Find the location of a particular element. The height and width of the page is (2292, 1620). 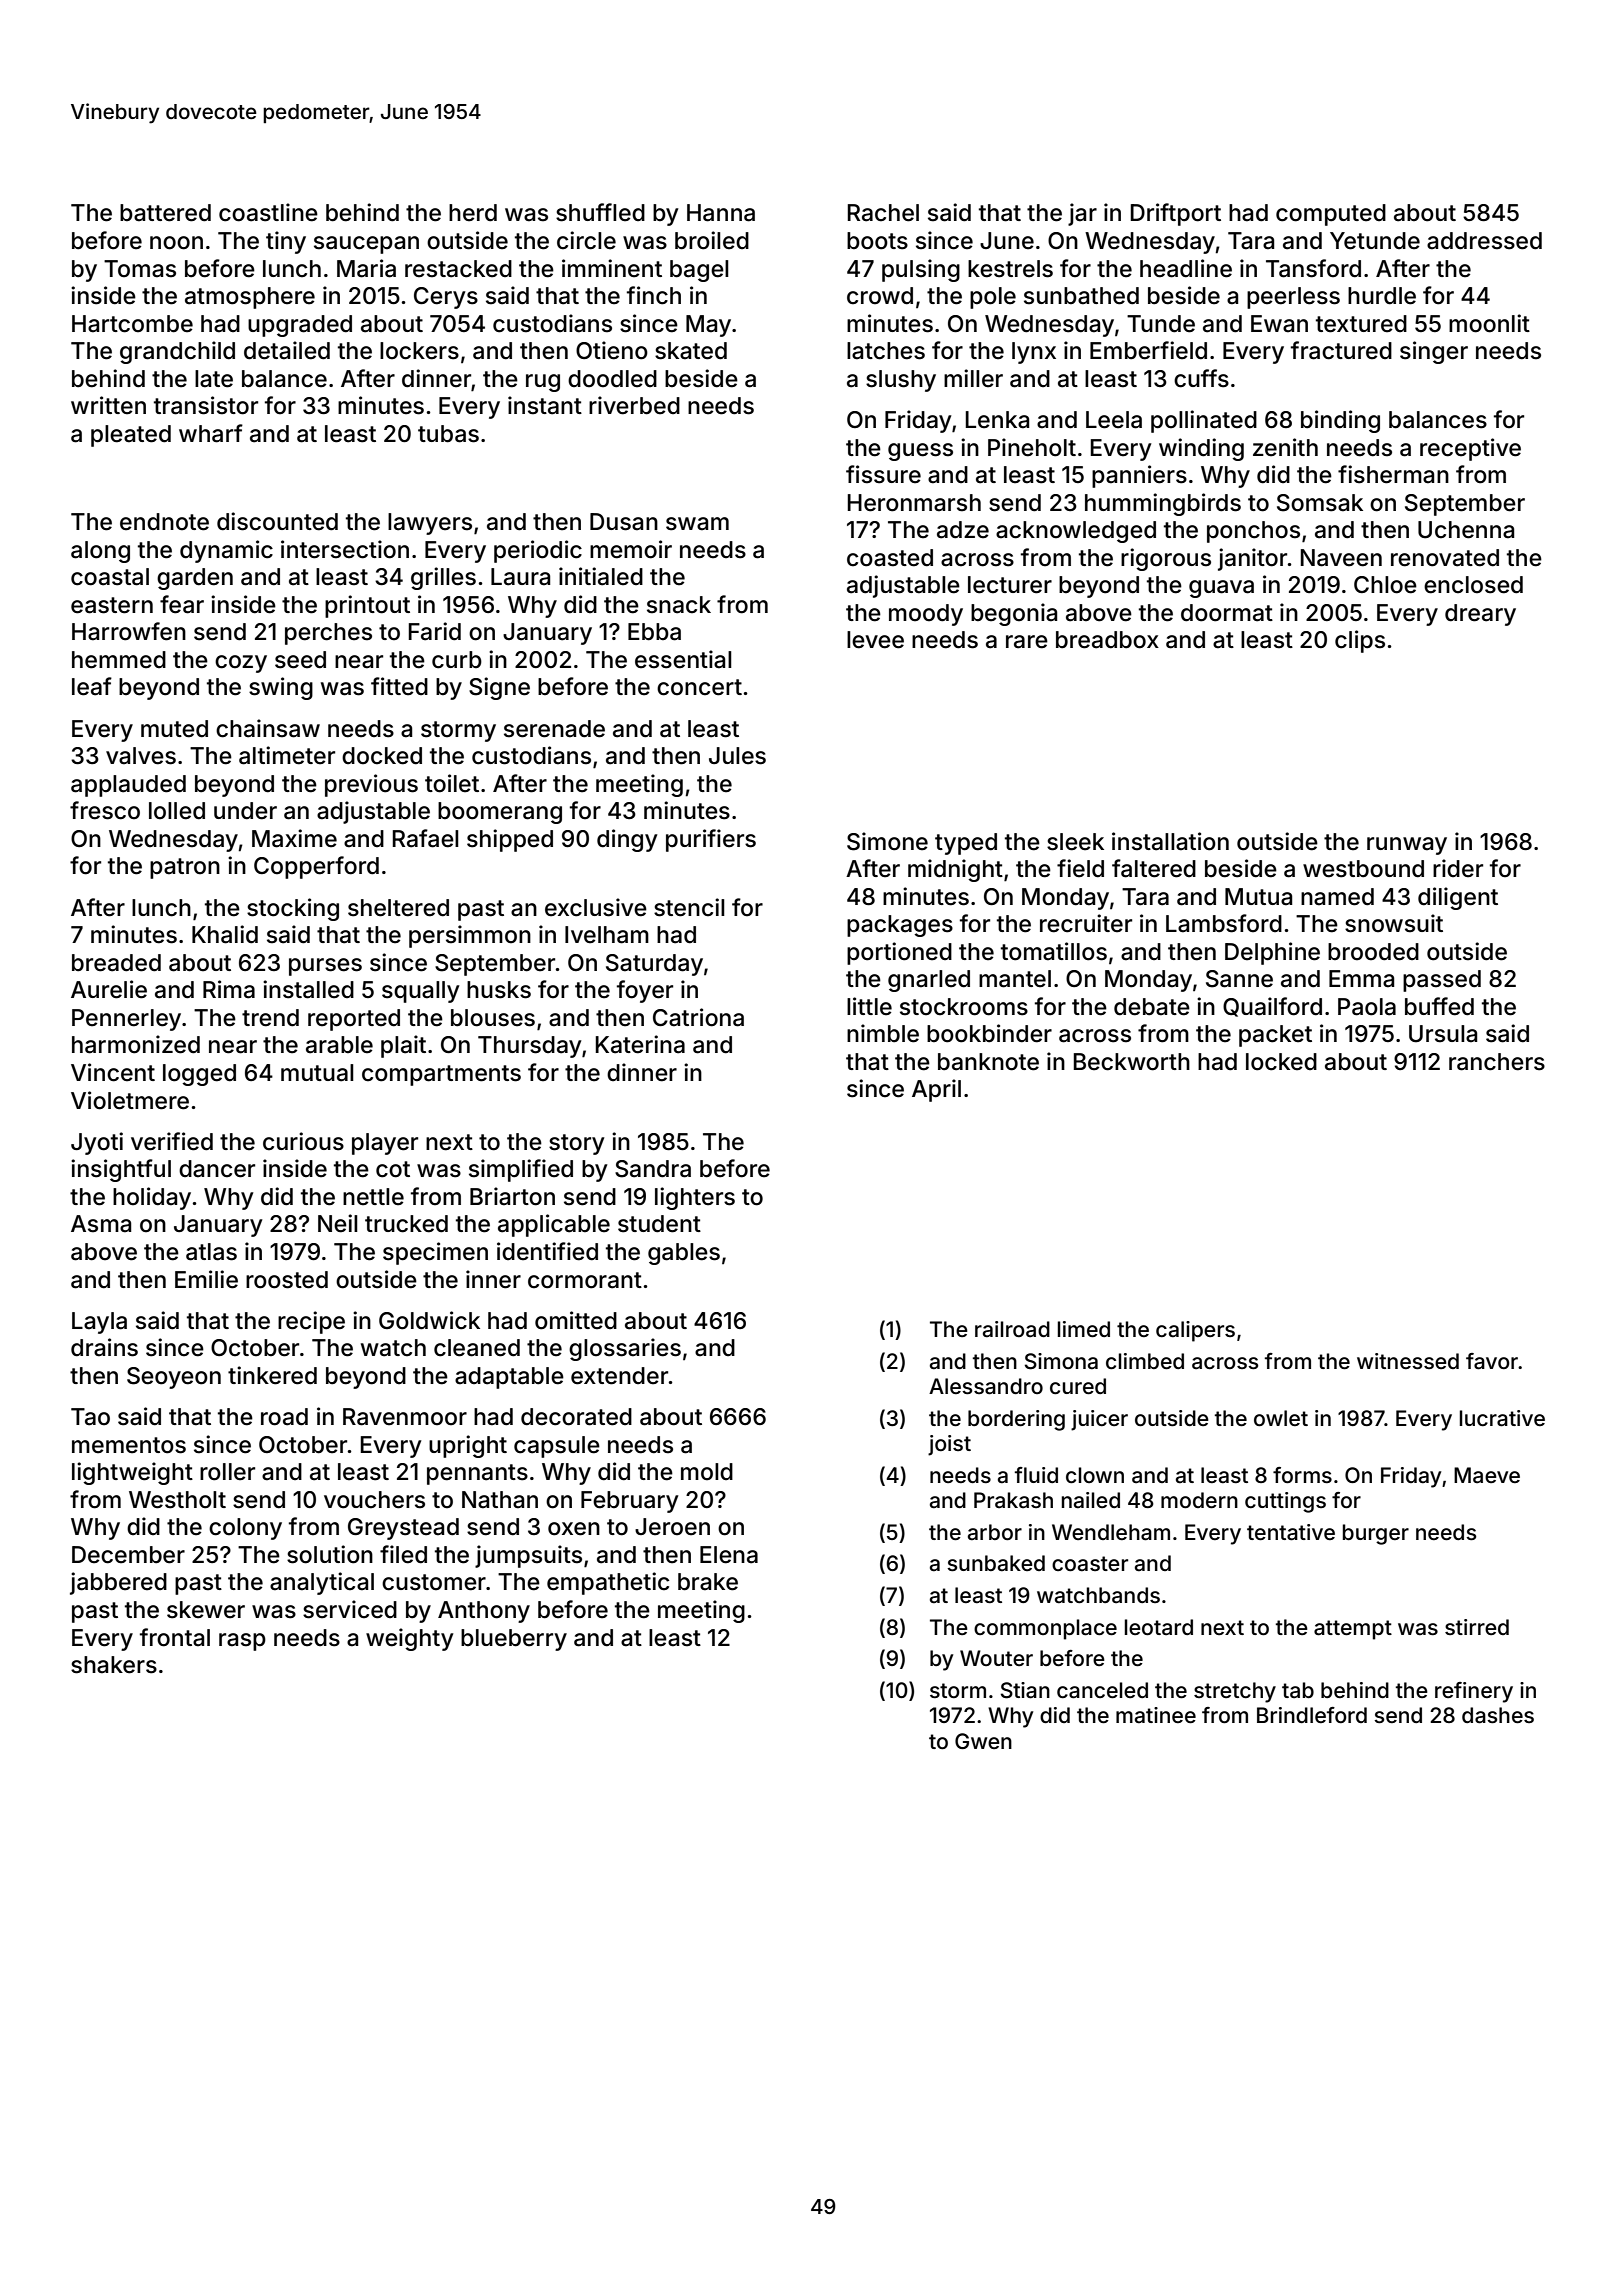

shakers is located at coordinates (114, 1665).
